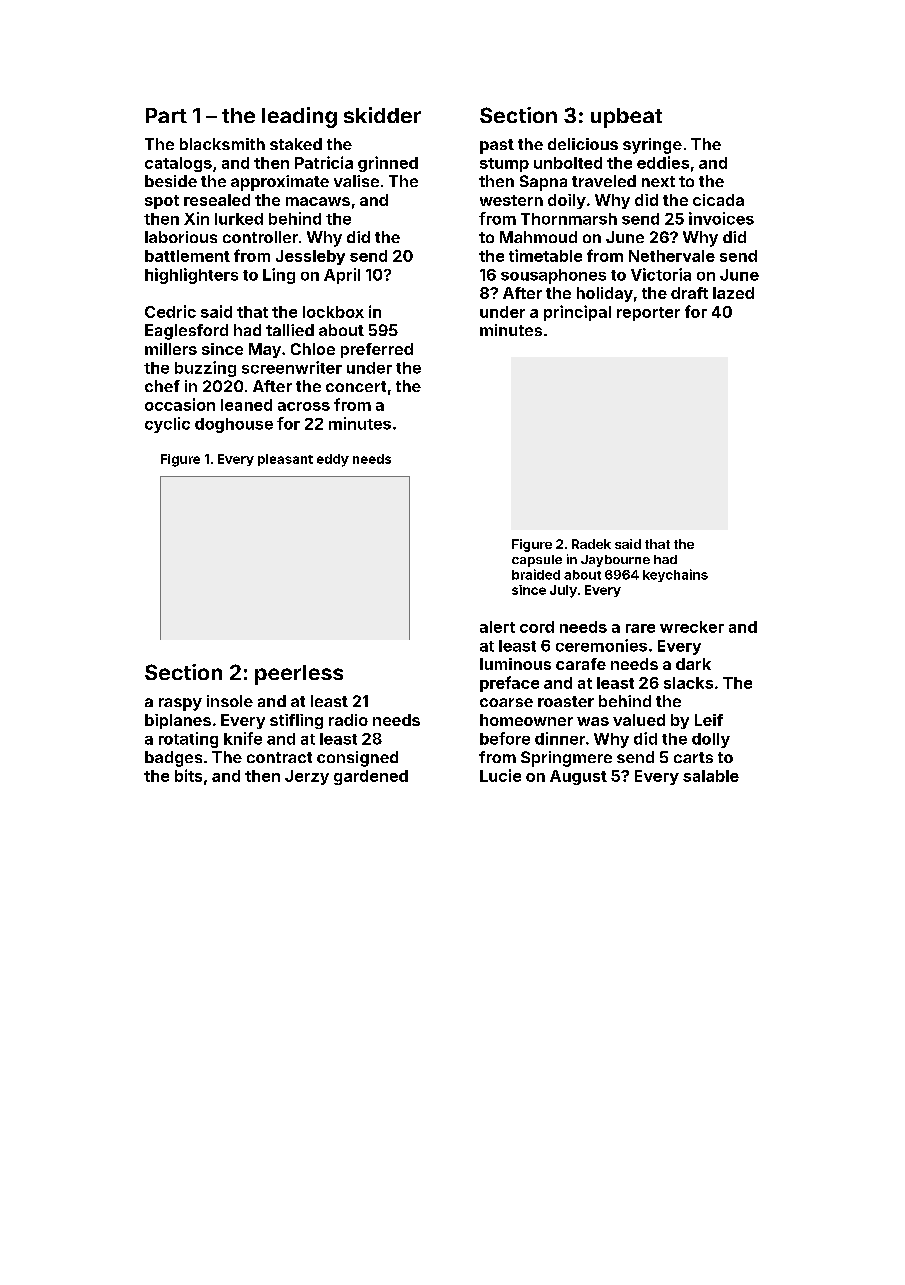 Image resolution: width=905 pixels, height=1285 pixels. I want to click on delicious, so click(583, 144).
